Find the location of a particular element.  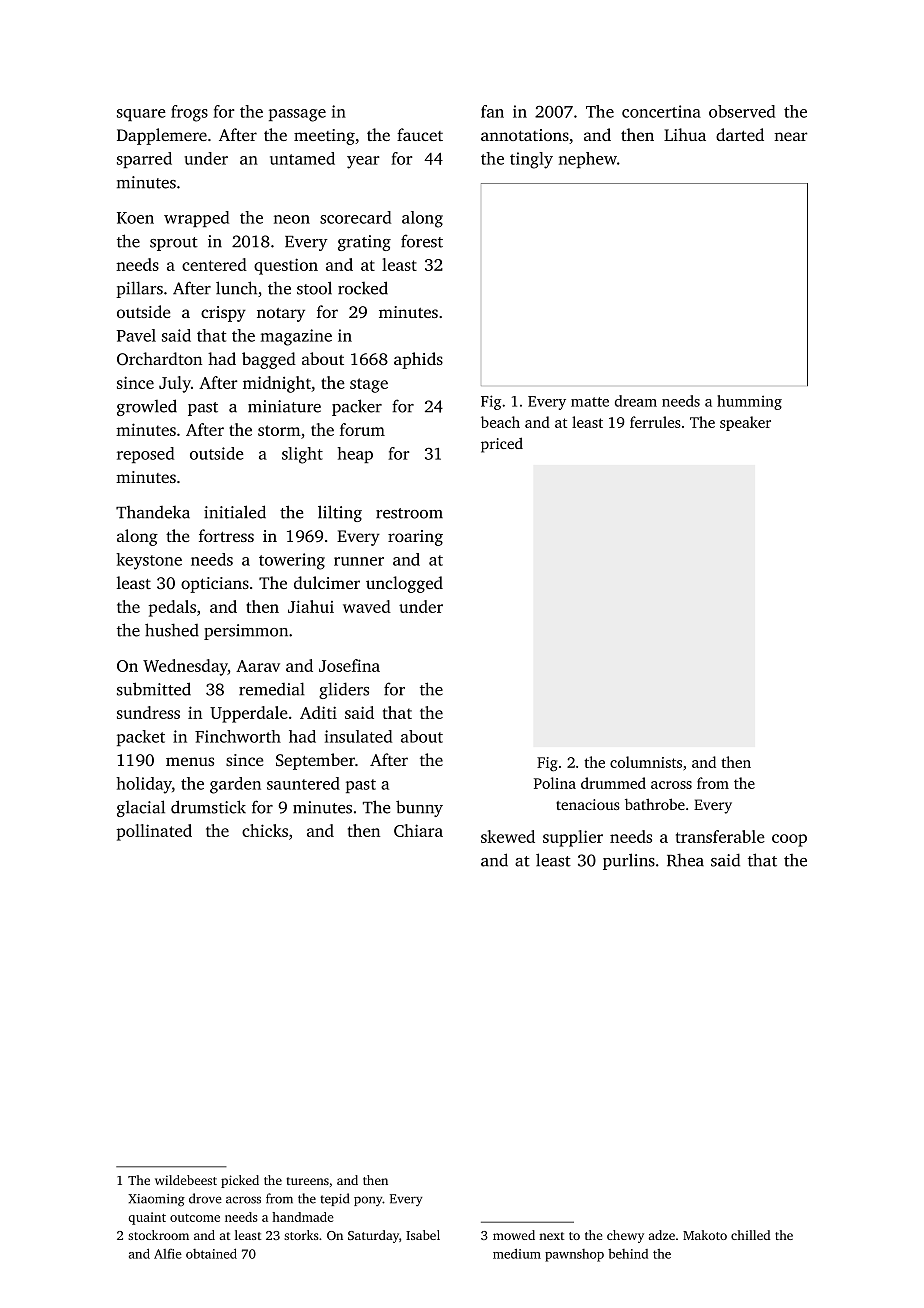

picked is located at coordinates (240, 1181).
